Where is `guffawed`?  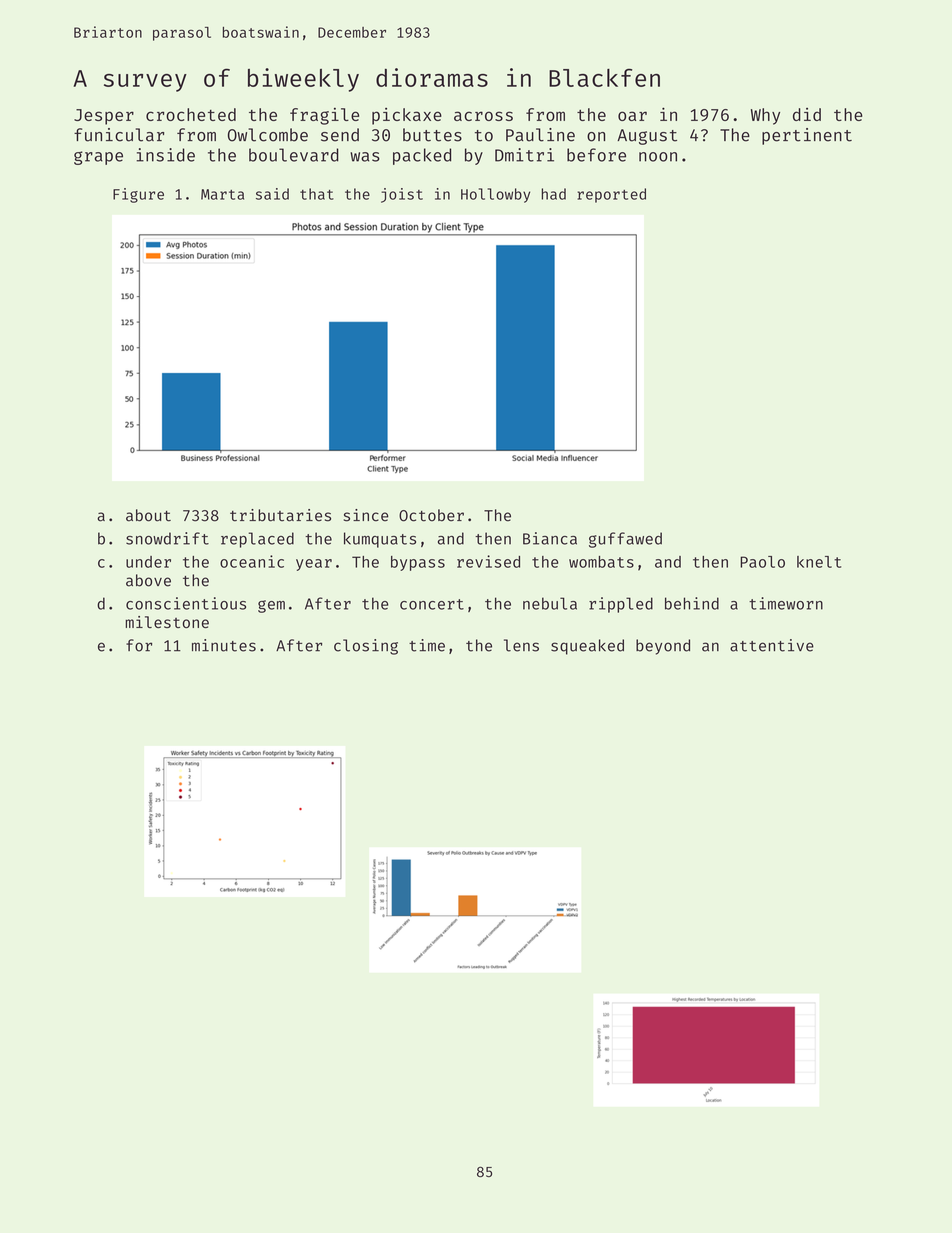
guffawed is located at coordinates (625, 540).
